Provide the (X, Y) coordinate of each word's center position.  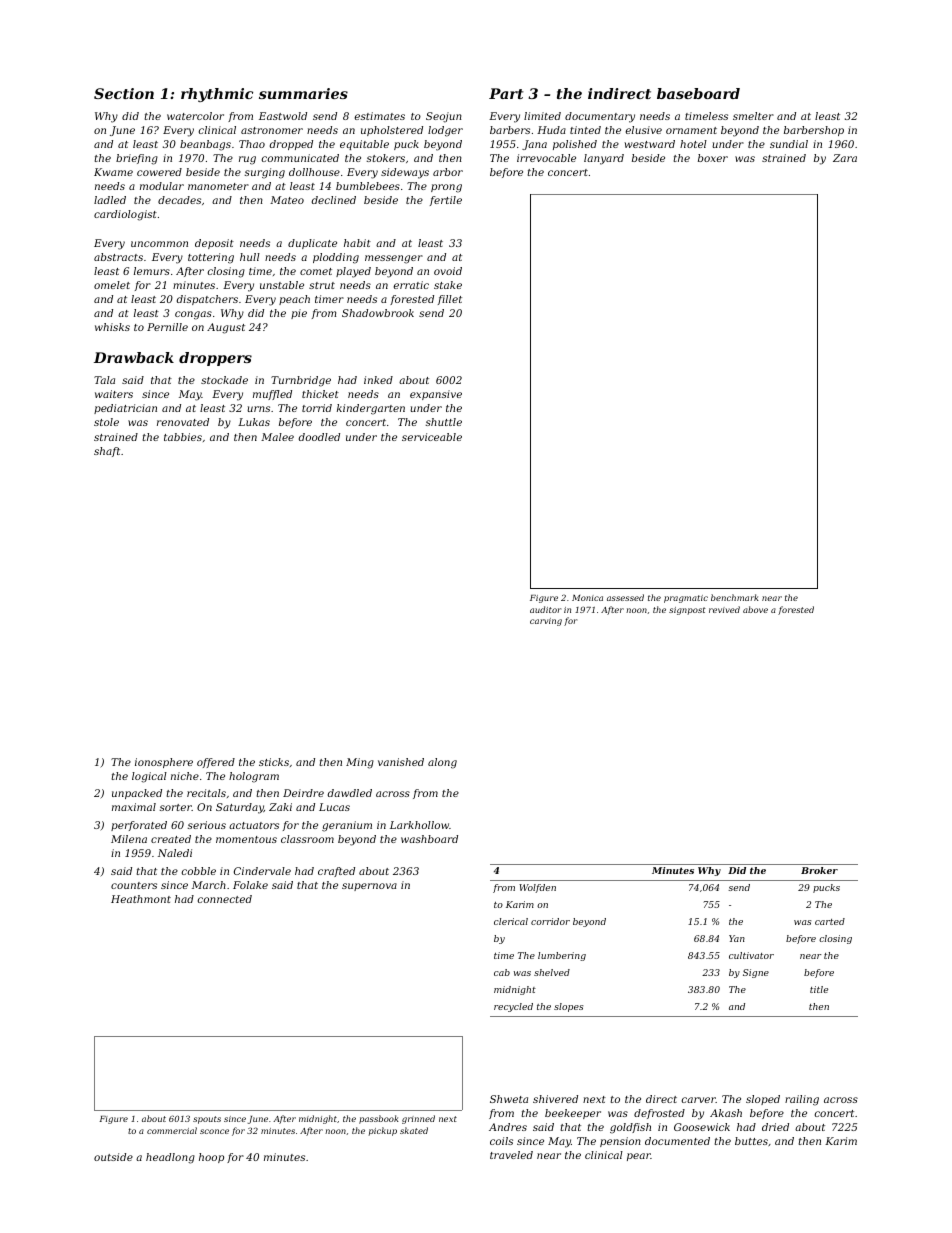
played (353, 272)
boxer (713, 158)
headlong (170, 1158)
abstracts (118, 257)
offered (216, 763)
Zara (845, 158)
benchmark (735, 597)
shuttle (444, 422)
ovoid (448, 271)
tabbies (183, 437)
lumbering (562, 956)
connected (225, 899)
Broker (819, 870)
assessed (625, 597)
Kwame (113, 172)
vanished (401, 762)
